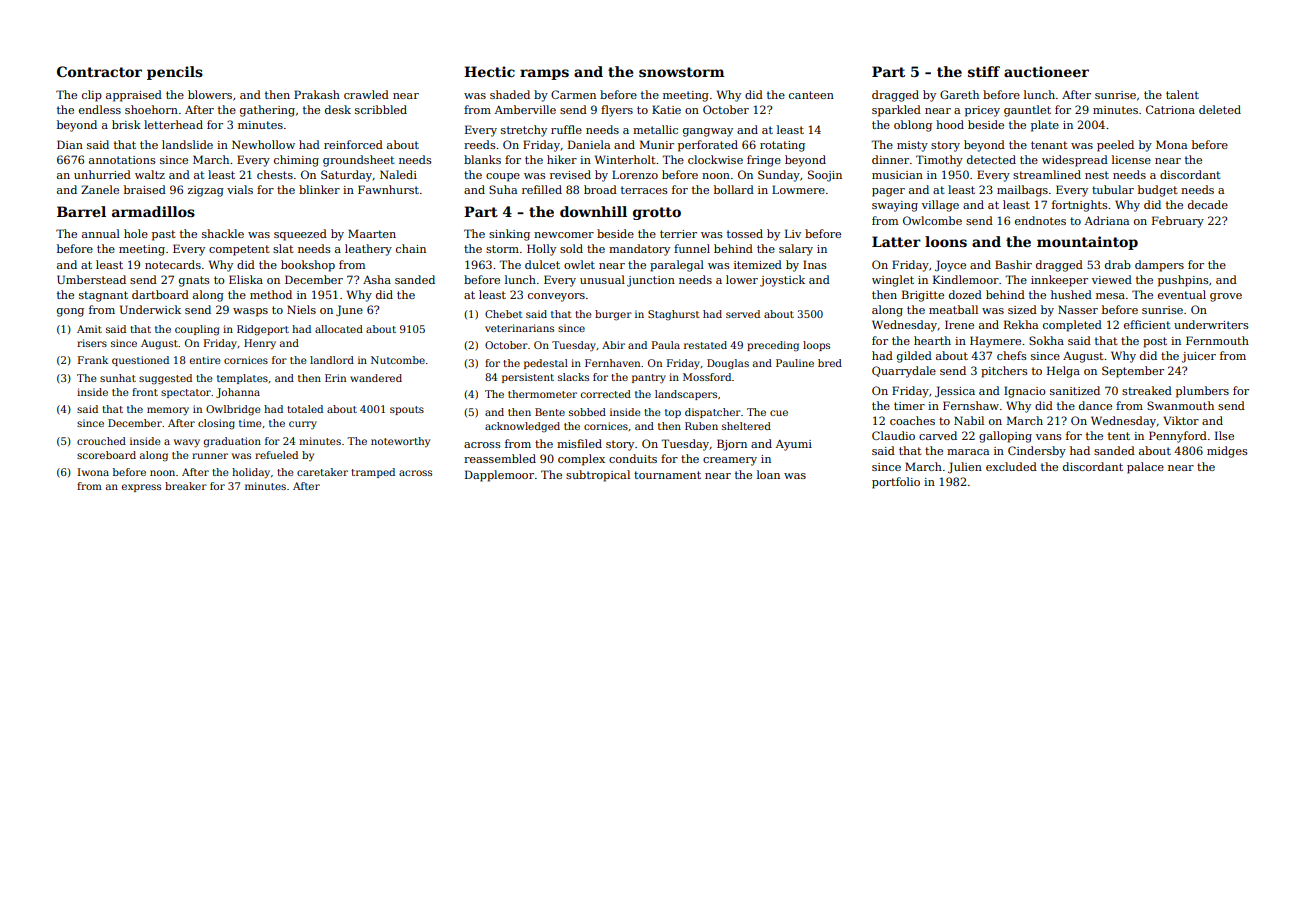 The width and height of the screenshot is (1308, 924). Describe the element at coordinates (779, 176) in the screenshot. I see `Sunday` at that location.
